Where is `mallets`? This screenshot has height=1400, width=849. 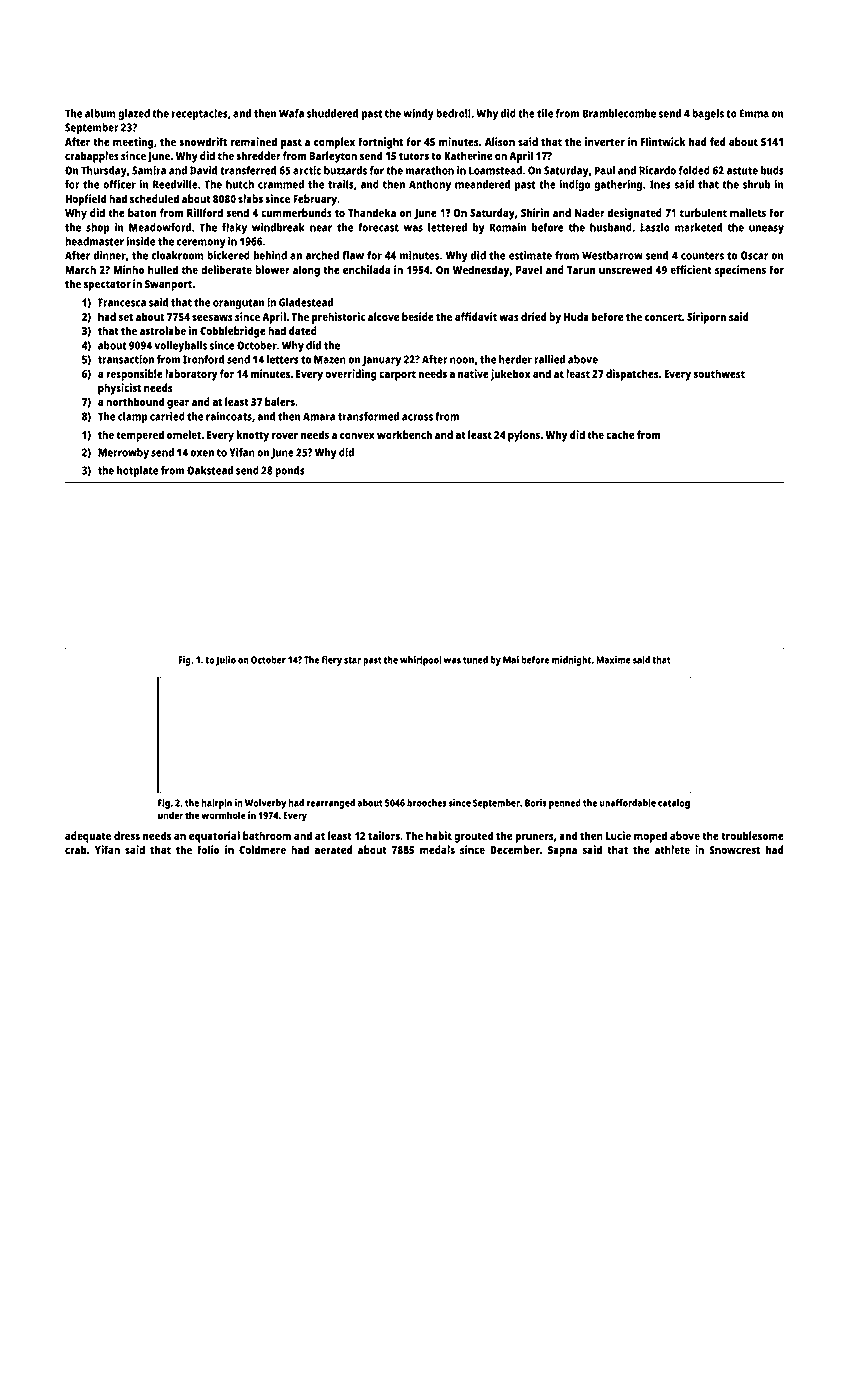
mallets is located at coordinates (748, 212).
